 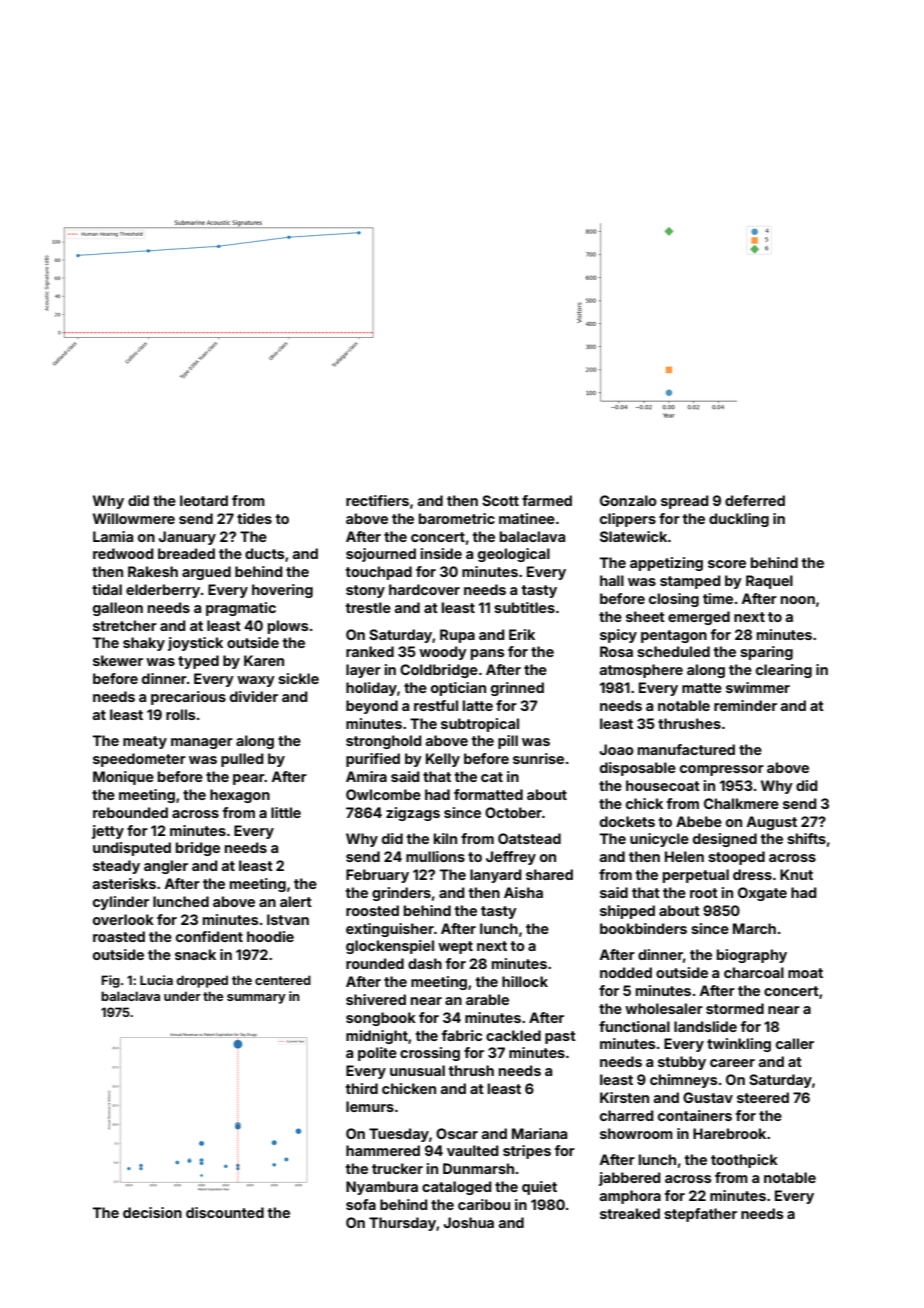 I want to click on matinee, so click(x=527, y=518).
